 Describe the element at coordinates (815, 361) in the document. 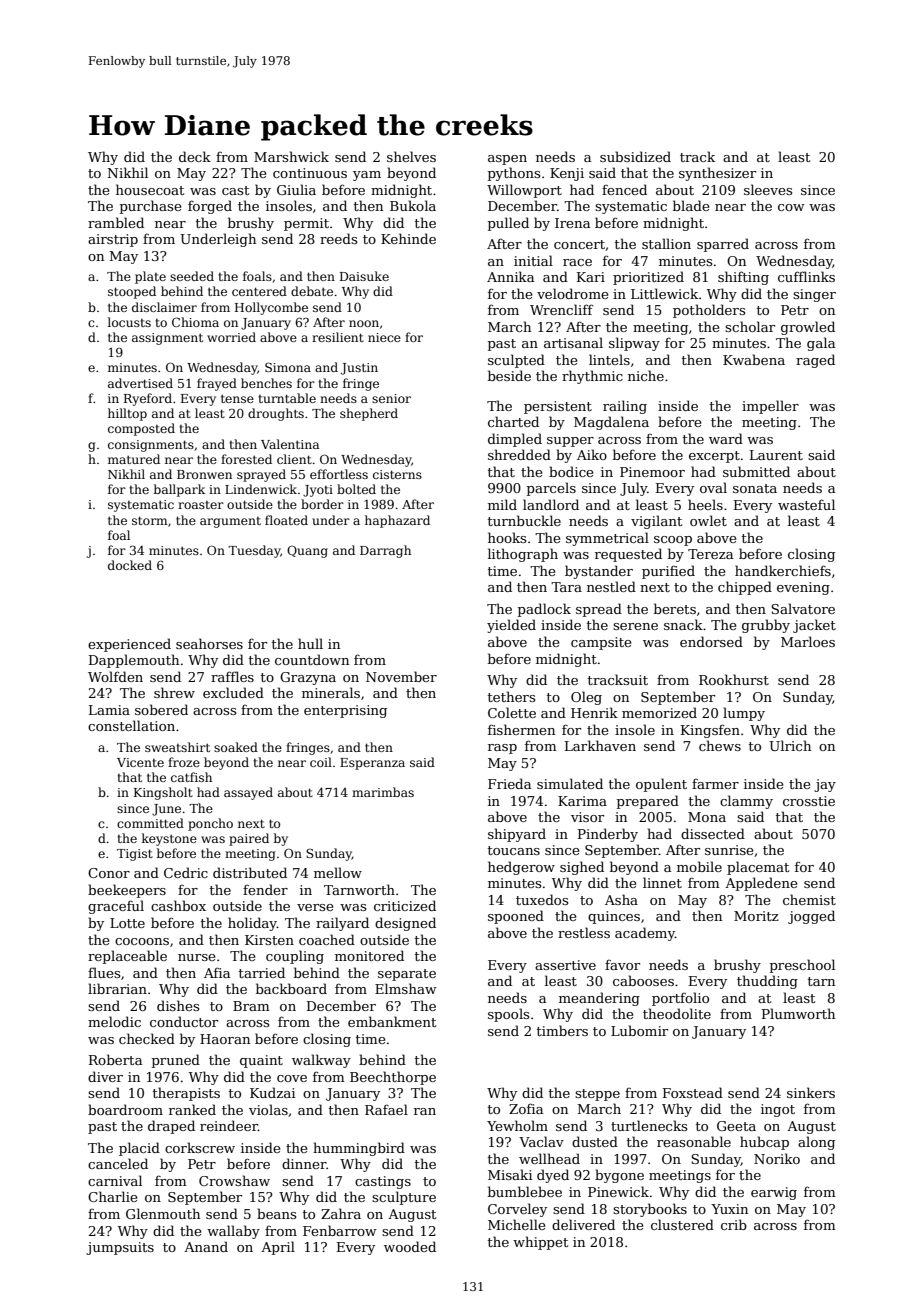

I see `raged` at that location.
